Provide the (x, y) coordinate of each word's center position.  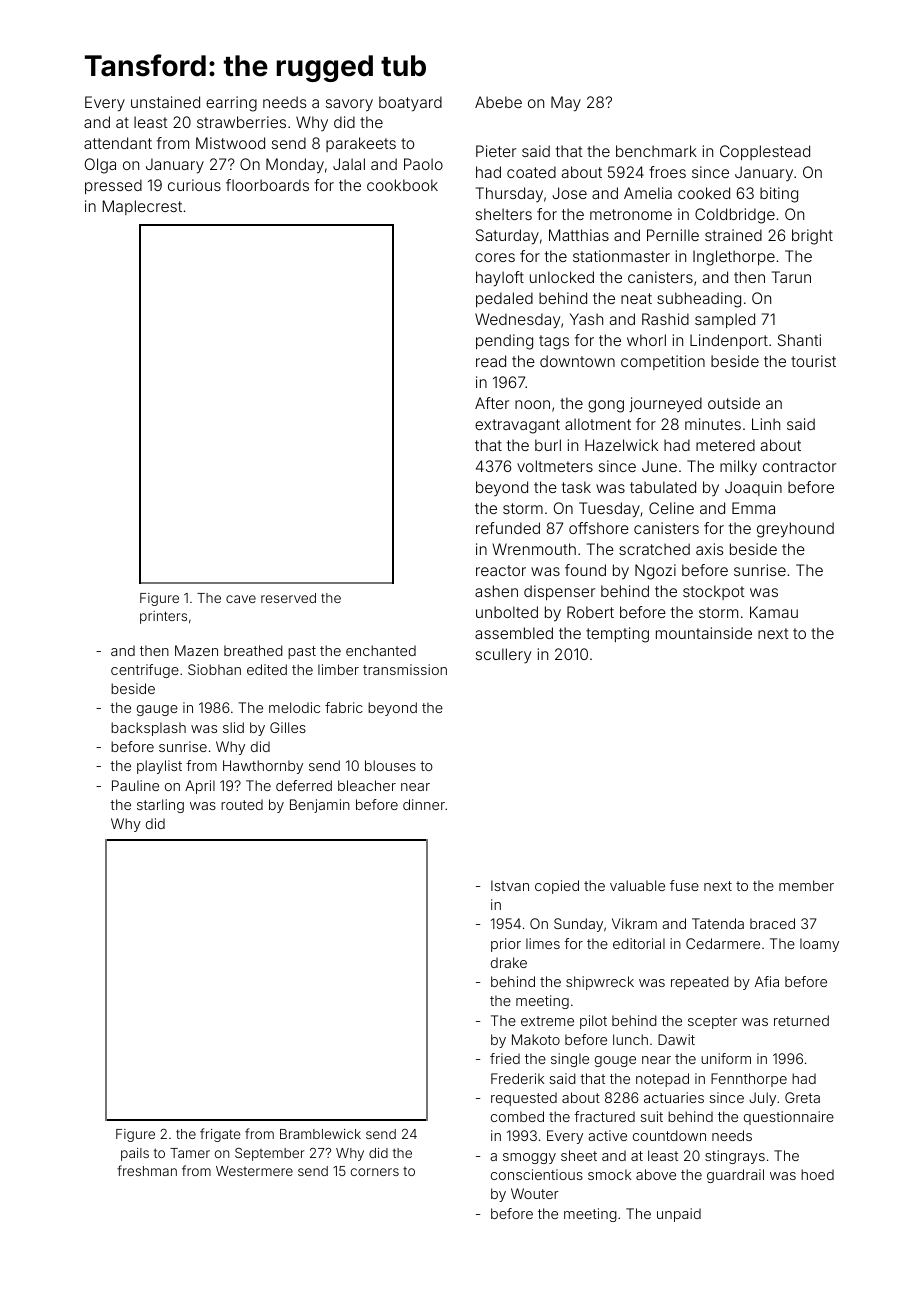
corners (375, 1172)
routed (242, 804)
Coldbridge (735, 216)
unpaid (679, 1215)
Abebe (498, 102)
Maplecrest (142, 207)
